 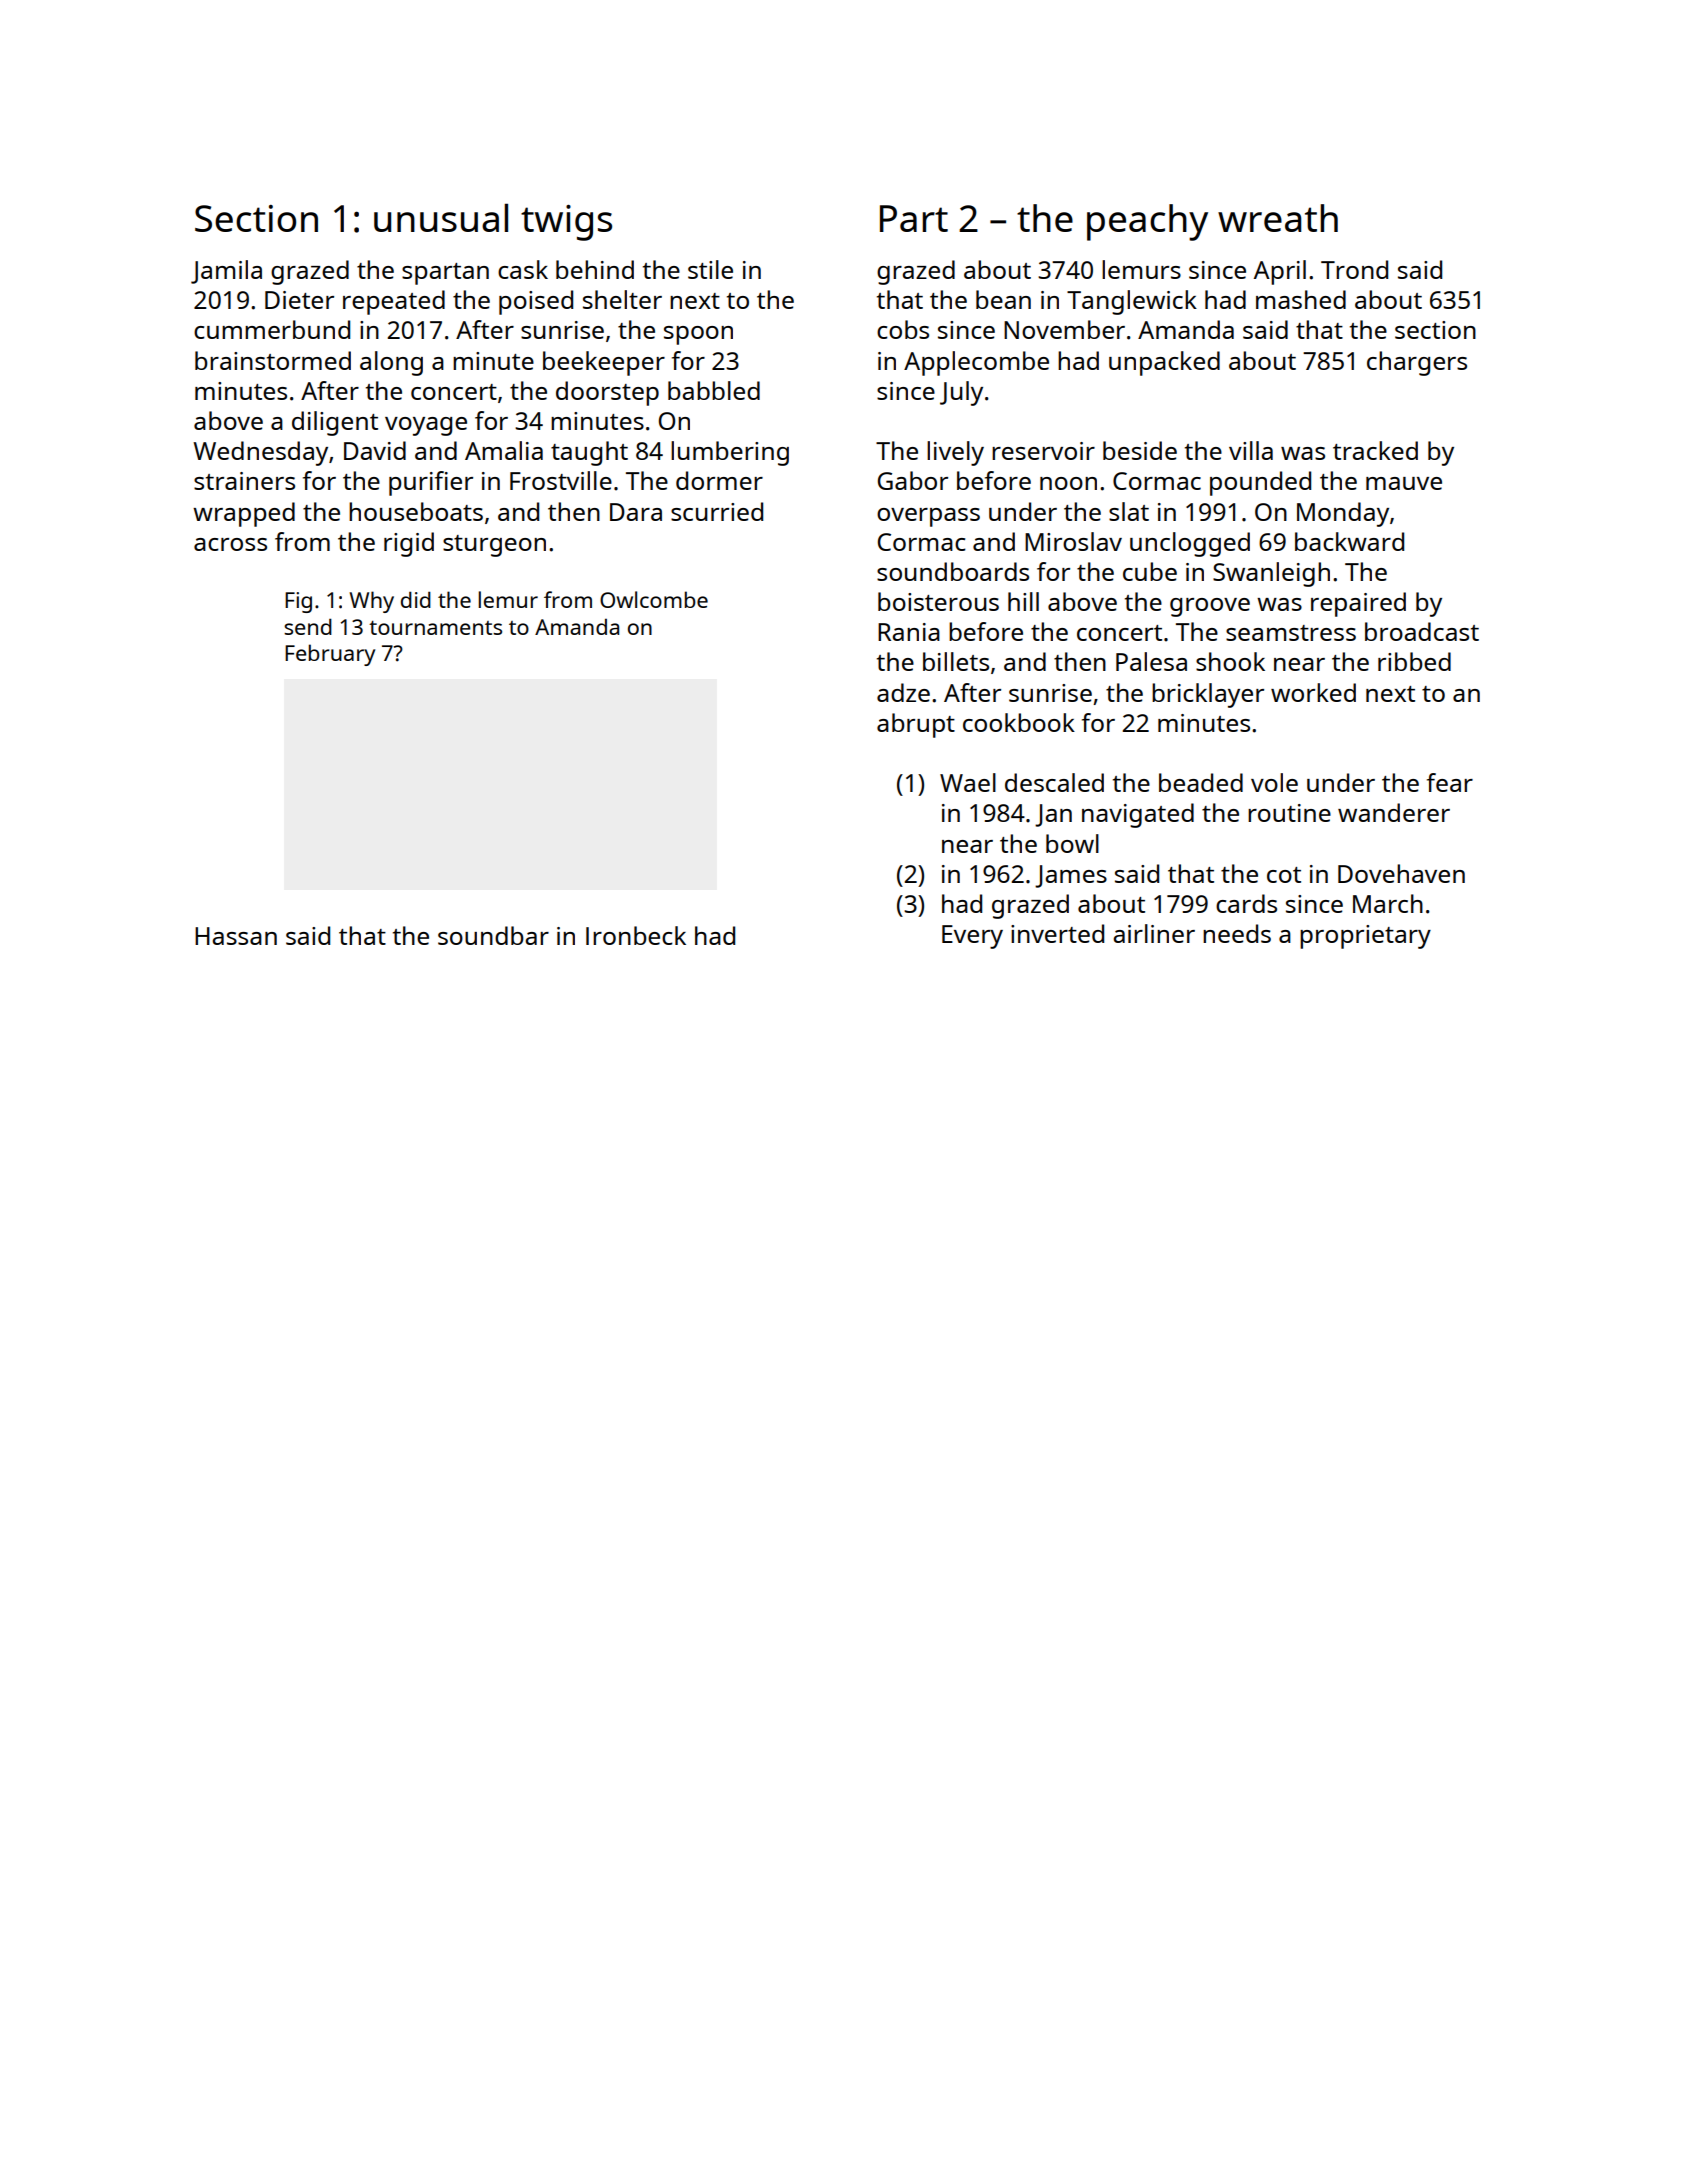 I want to click on April, so click(x=1280, y=272).
